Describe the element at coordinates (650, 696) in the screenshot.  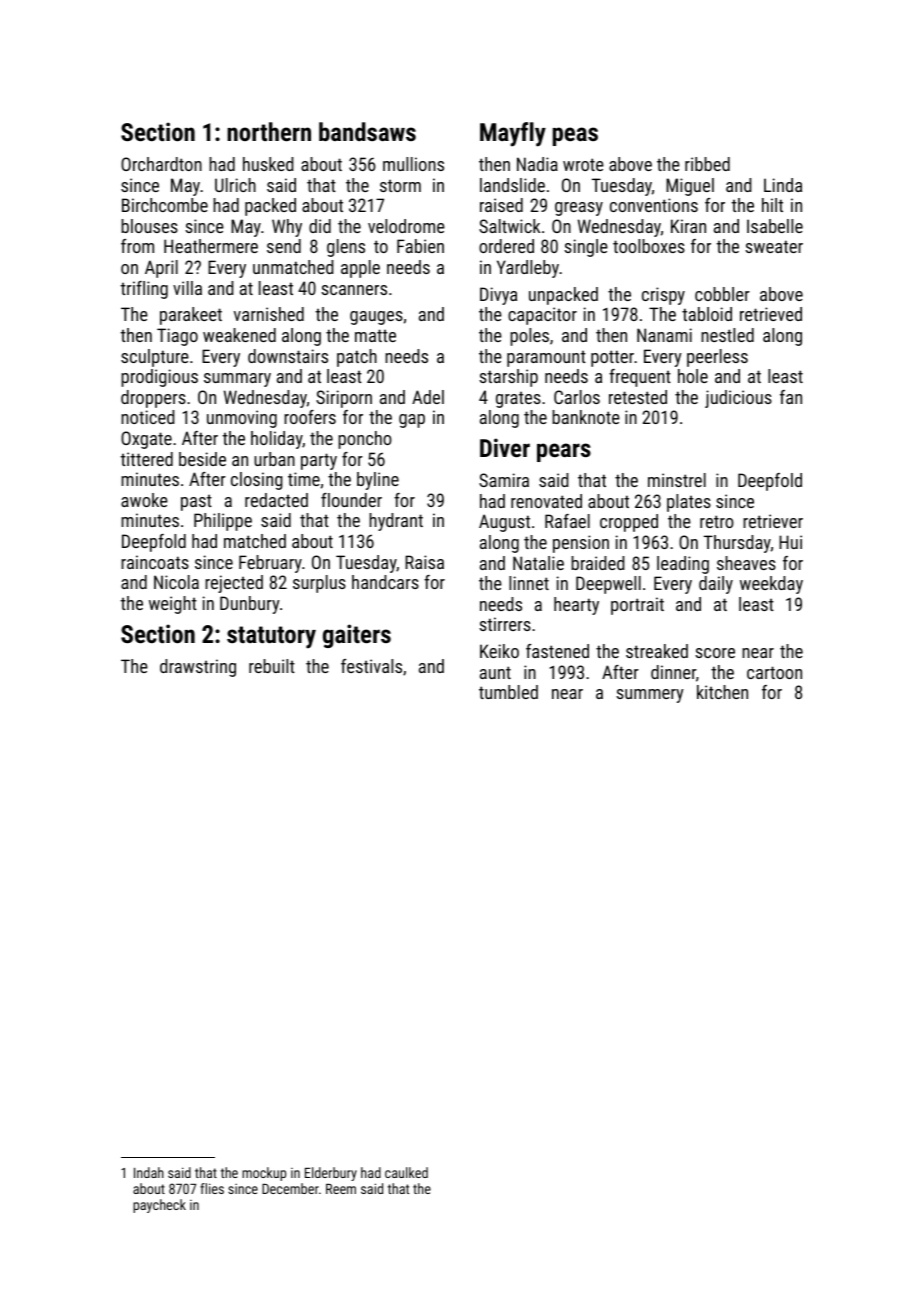
I see `summery` at that location.
